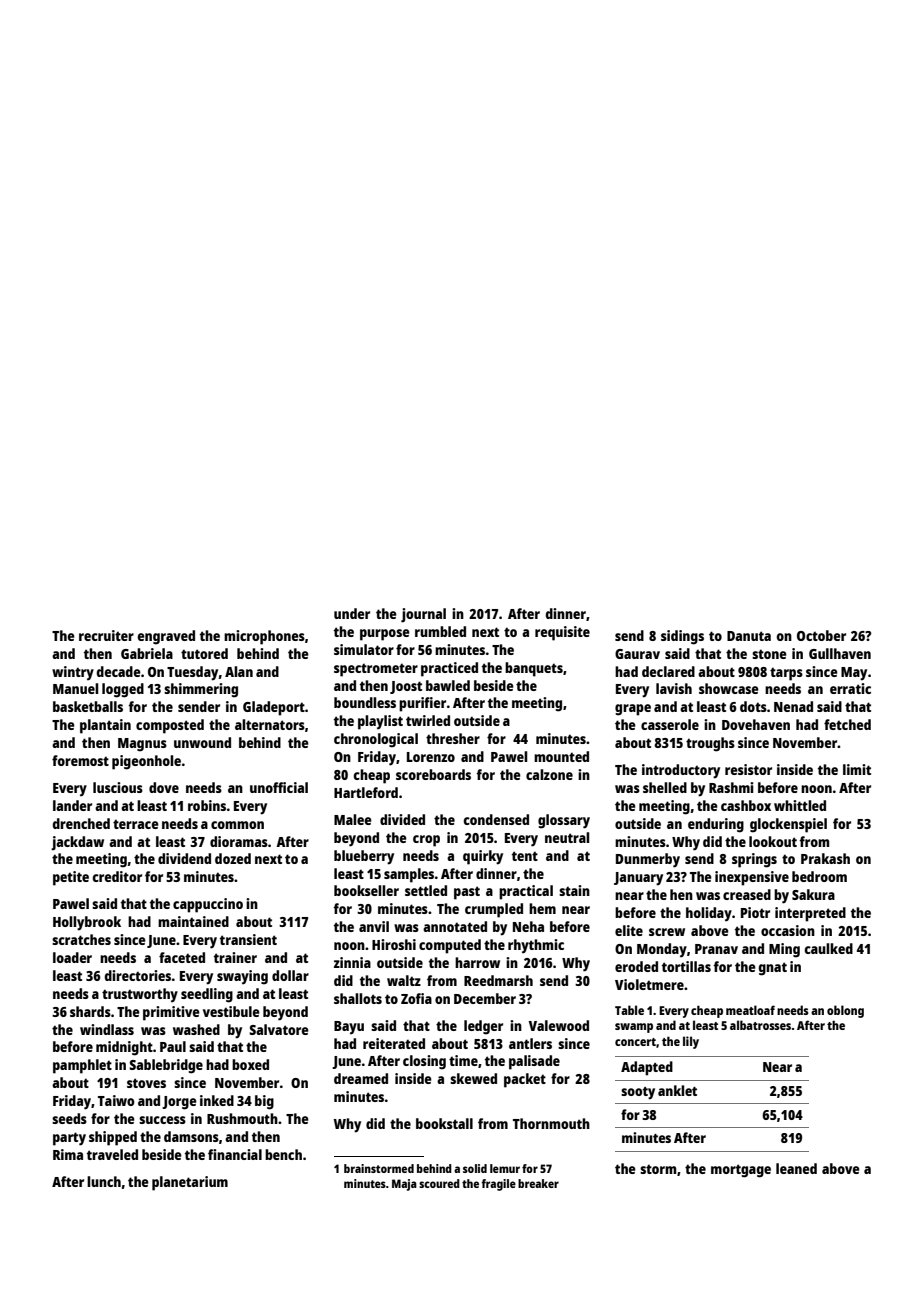  I want to click on stain, so click(574, 890).
